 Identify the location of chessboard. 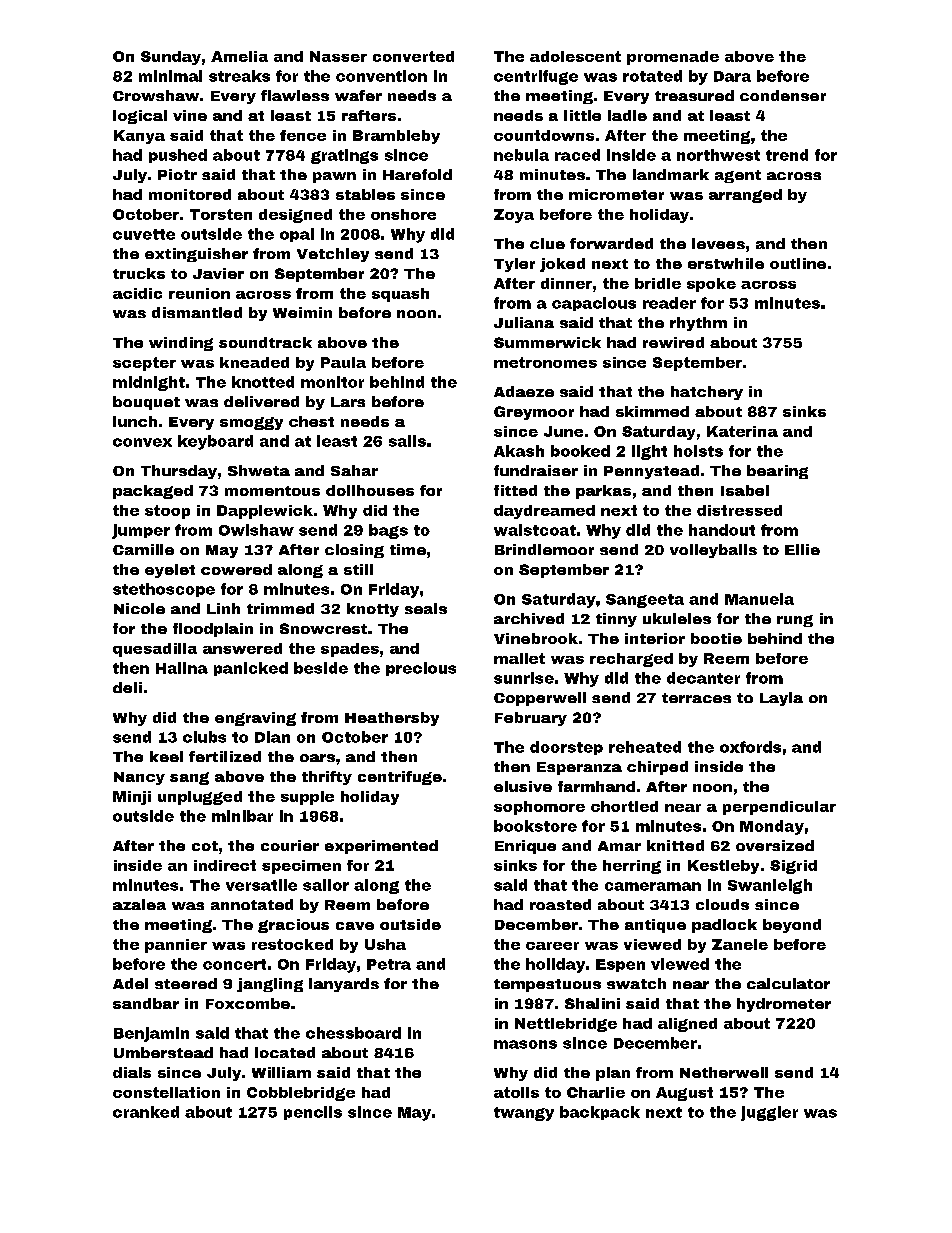
(353, 1033).
